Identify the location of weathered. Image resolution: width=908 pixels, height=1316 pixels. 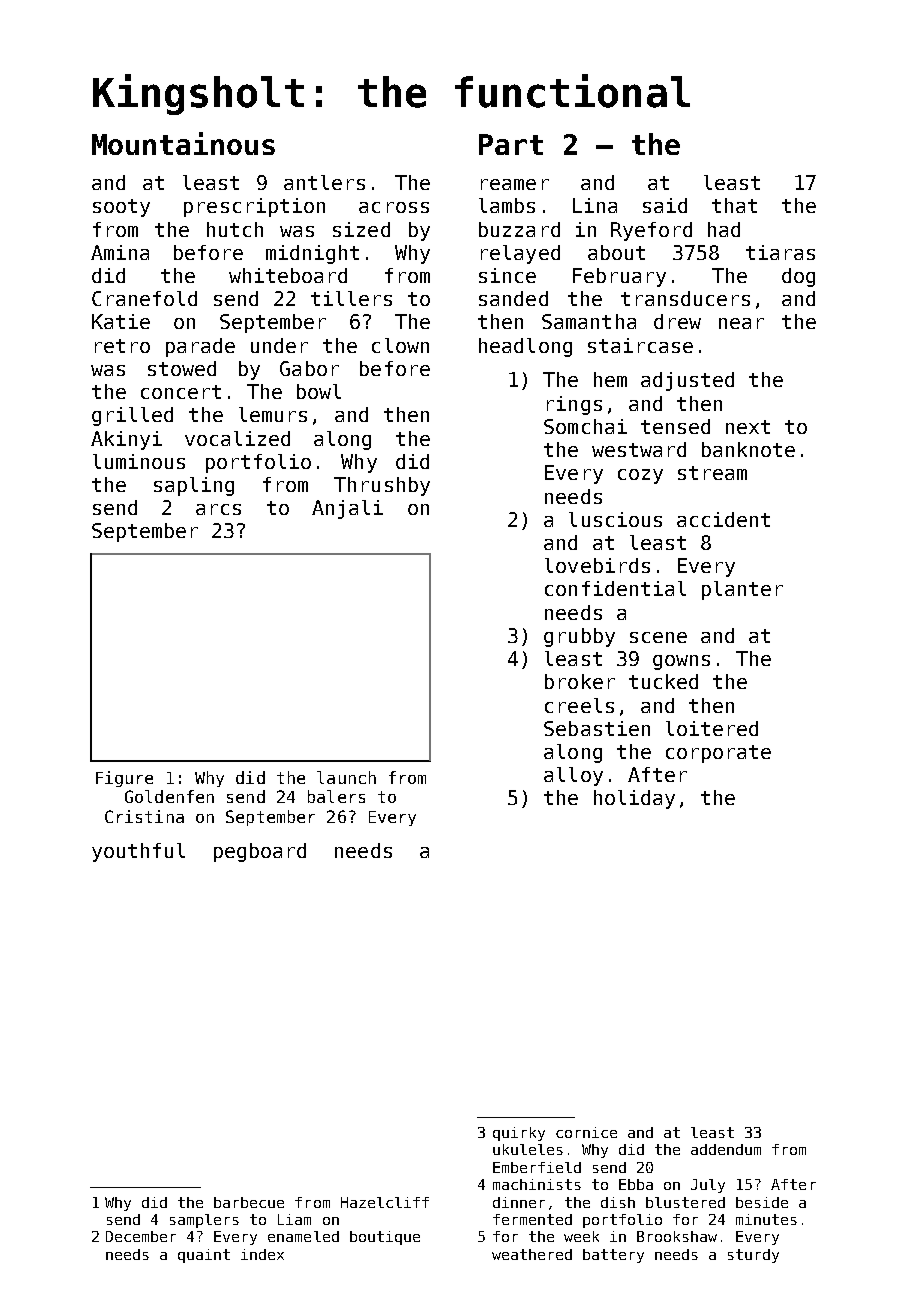
(532, 1254).
